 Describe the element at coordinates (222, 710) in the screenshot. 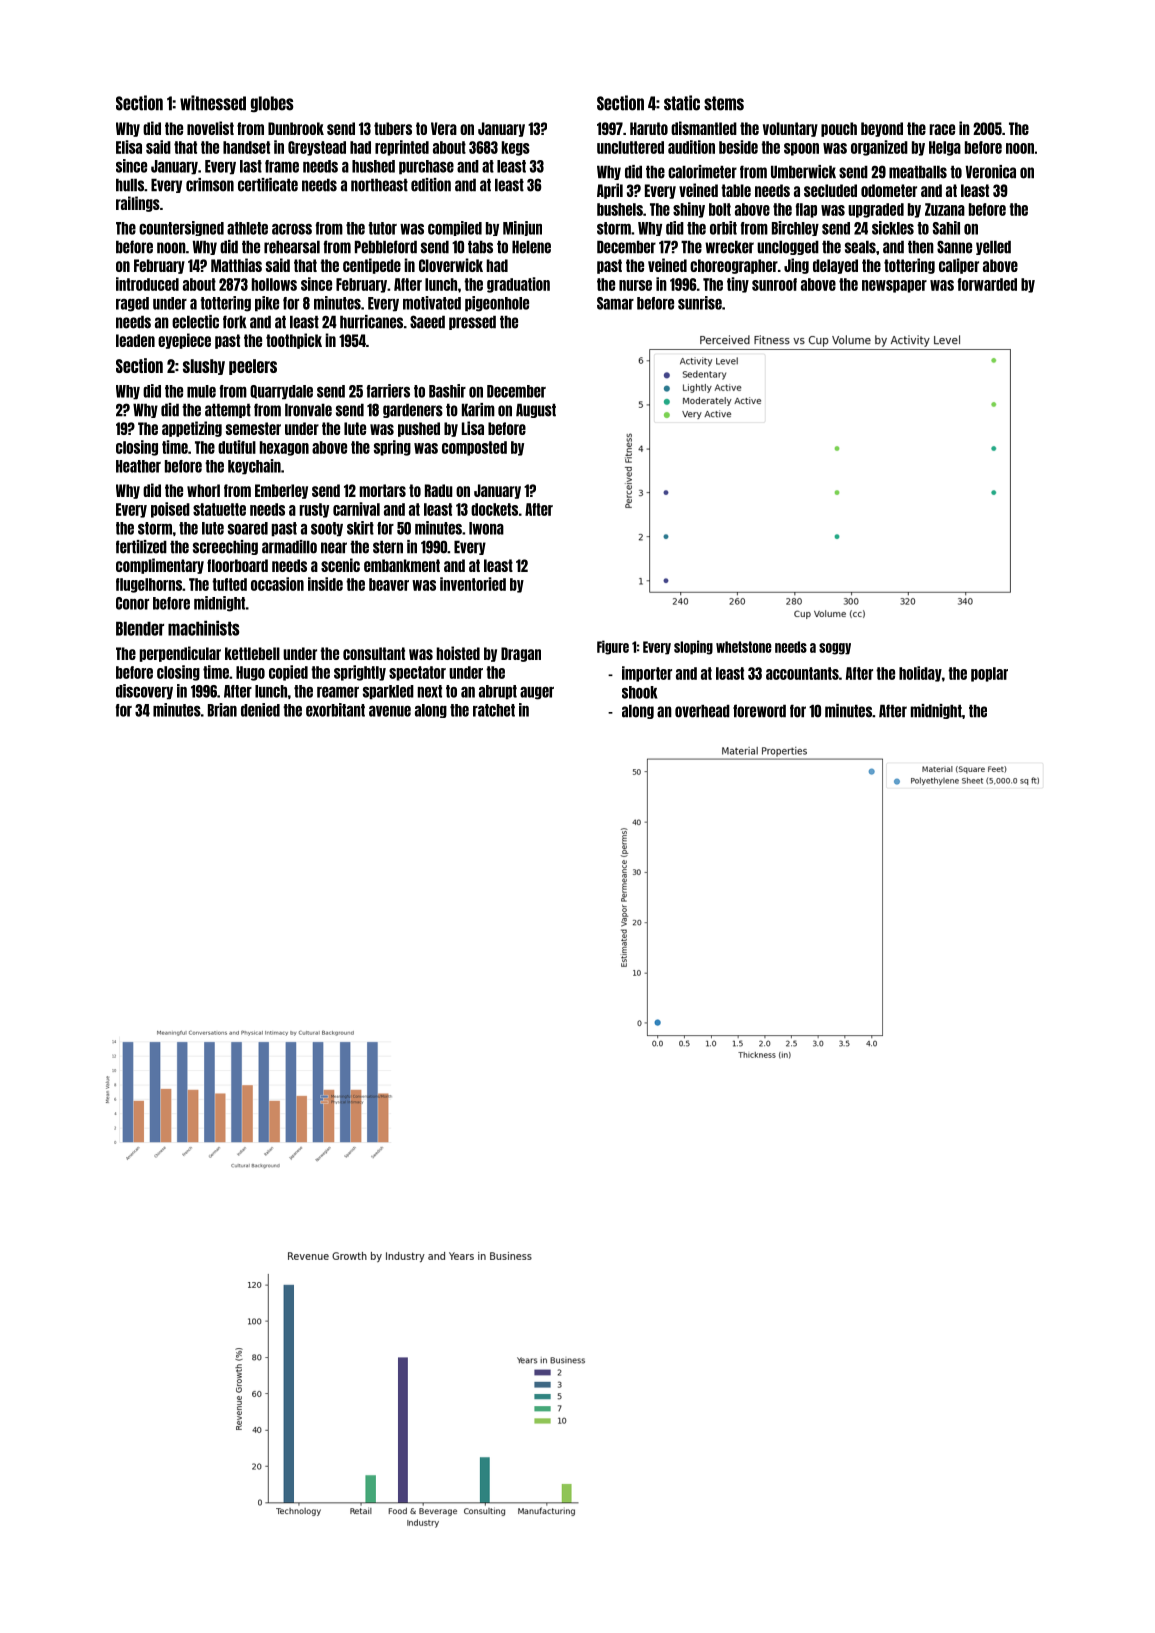

I see `Brian` at that location.
